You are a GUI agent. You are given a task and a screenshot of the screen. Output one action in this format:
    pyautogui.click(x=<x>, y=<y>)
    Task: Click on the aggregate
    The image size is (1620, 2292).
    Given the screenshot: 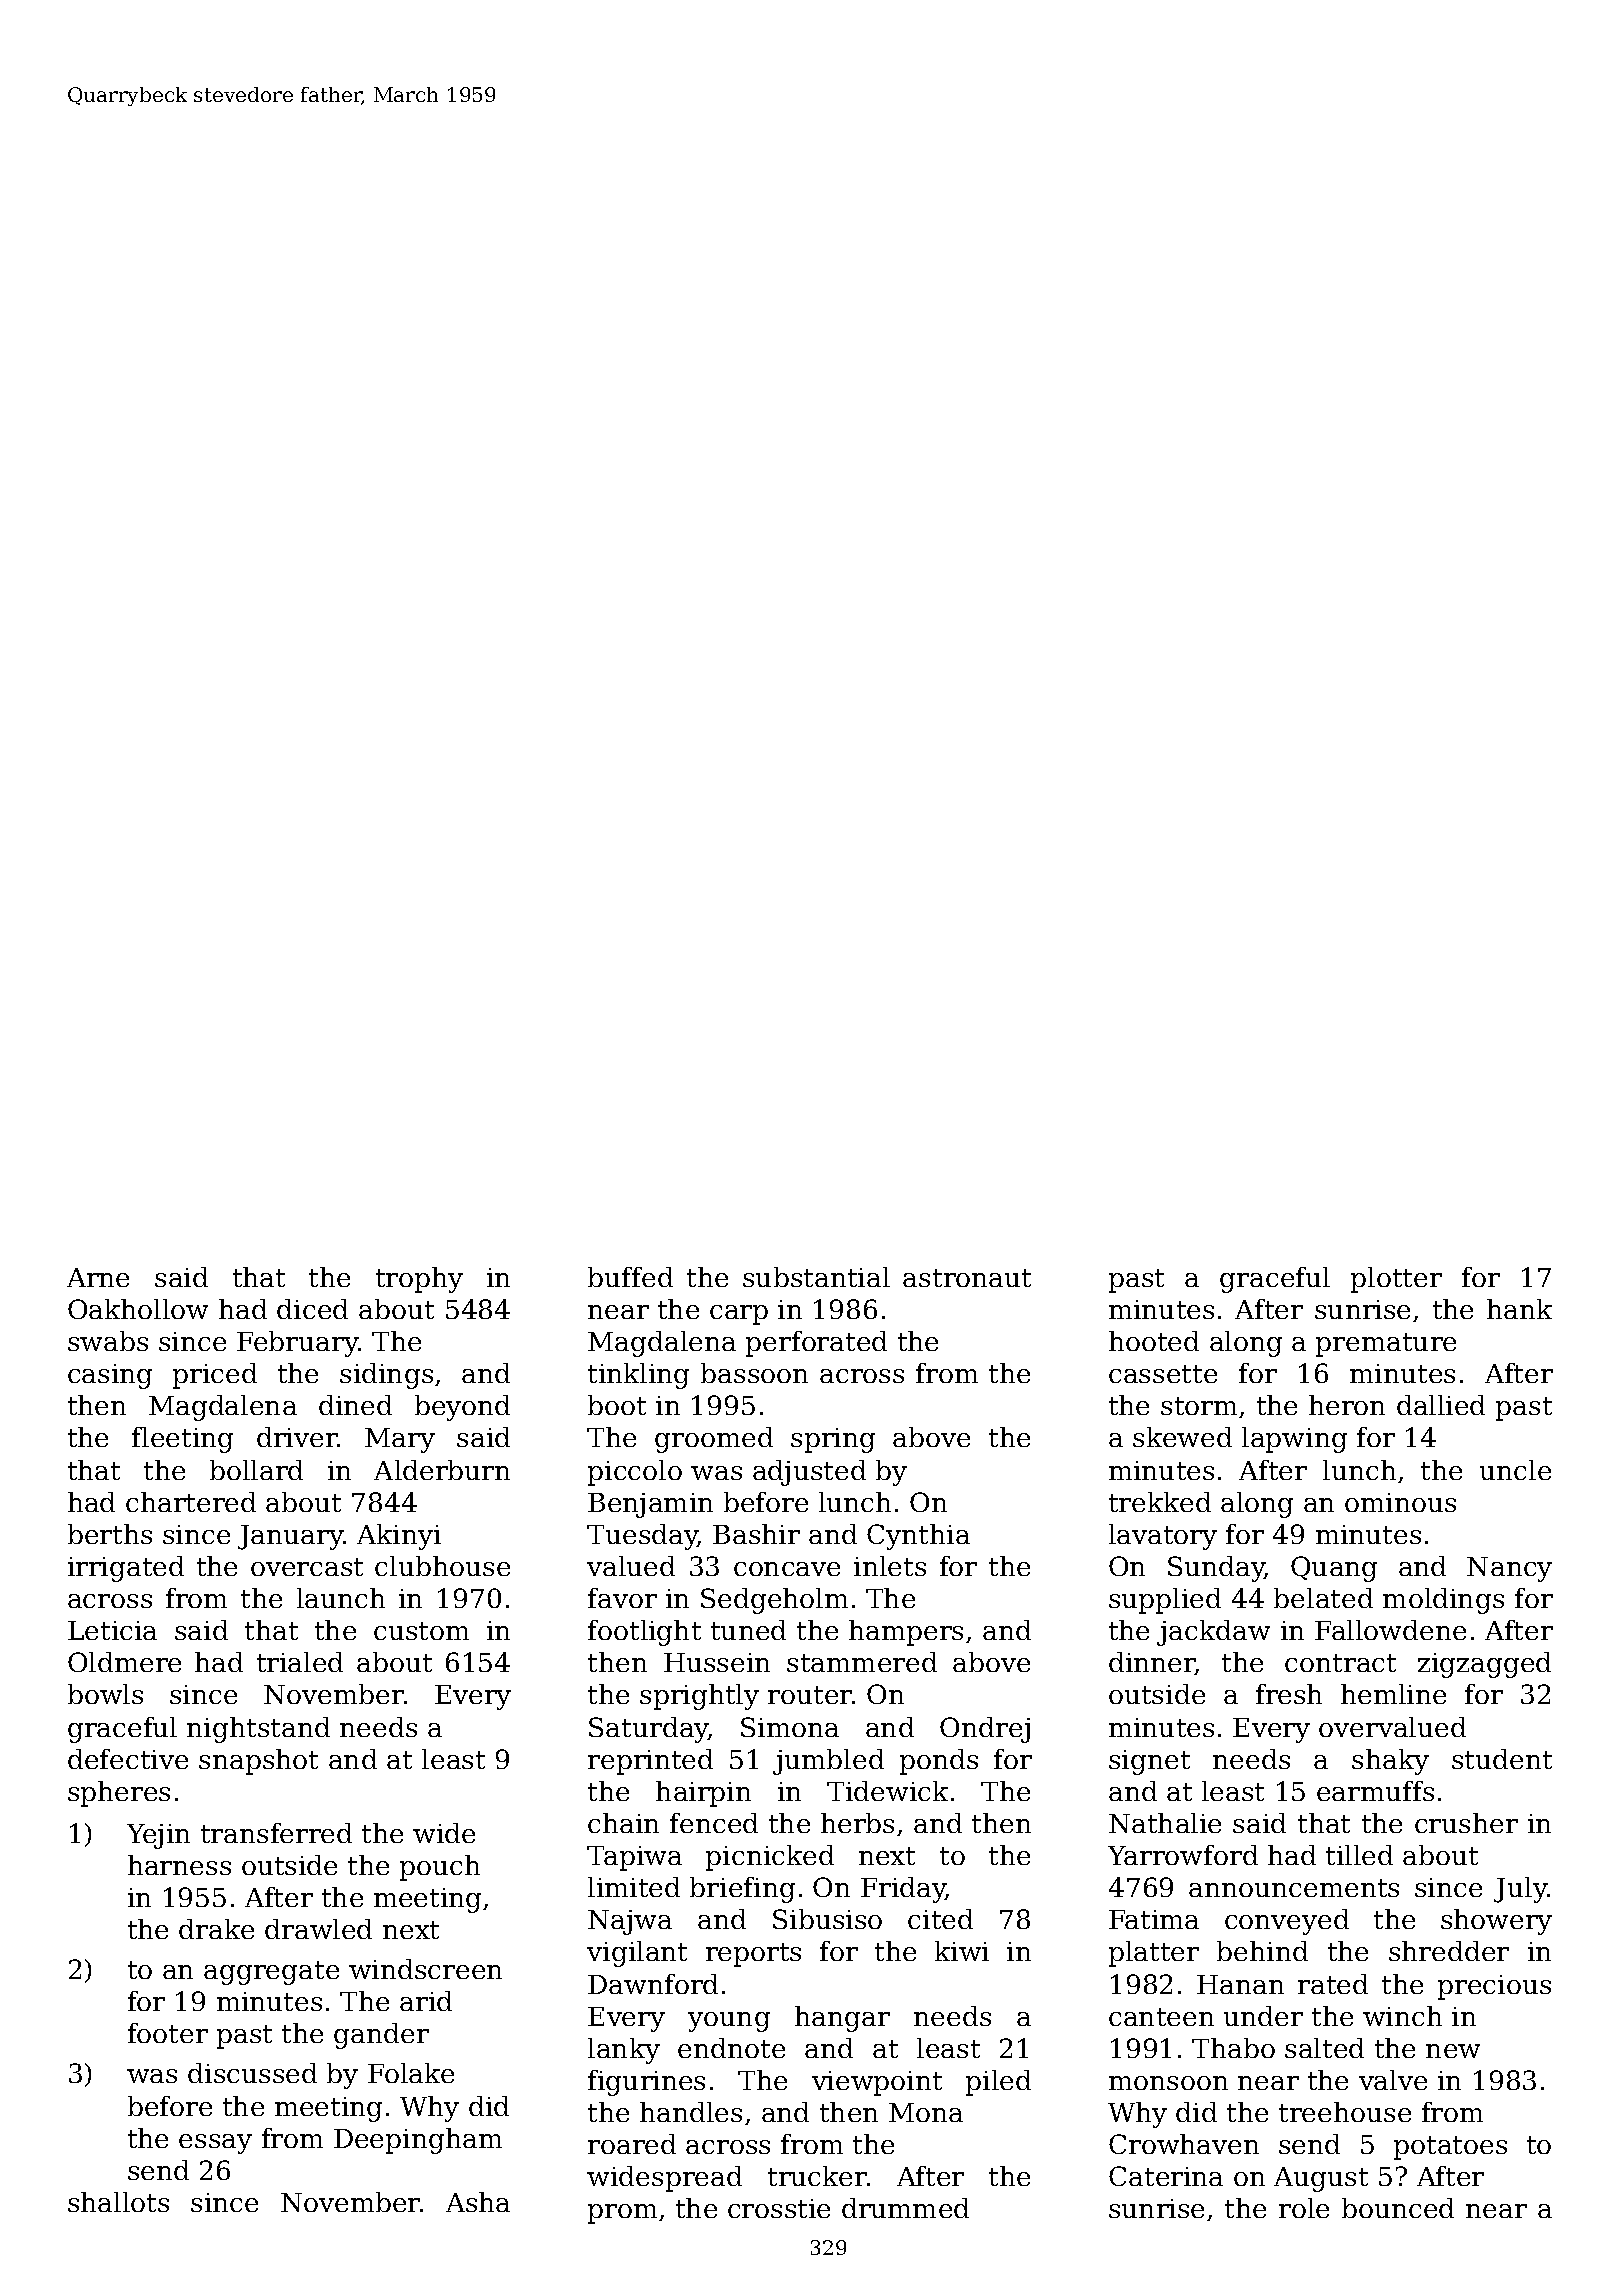 What is the action you would take?
    pyautogui.click(x=271, y=1973)
